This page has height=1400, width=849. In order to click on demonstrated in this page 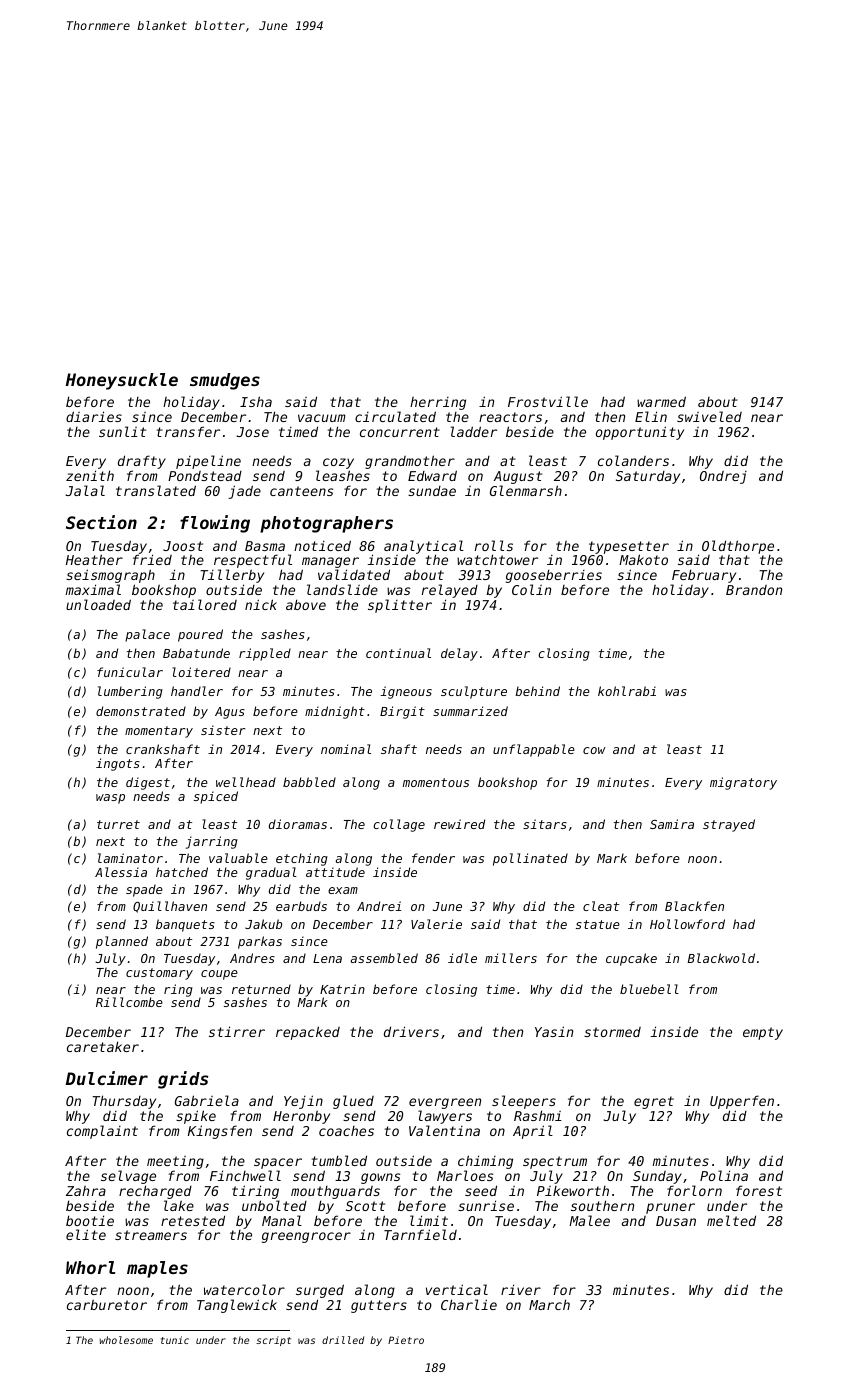, I will do `click(141, 711)`.
